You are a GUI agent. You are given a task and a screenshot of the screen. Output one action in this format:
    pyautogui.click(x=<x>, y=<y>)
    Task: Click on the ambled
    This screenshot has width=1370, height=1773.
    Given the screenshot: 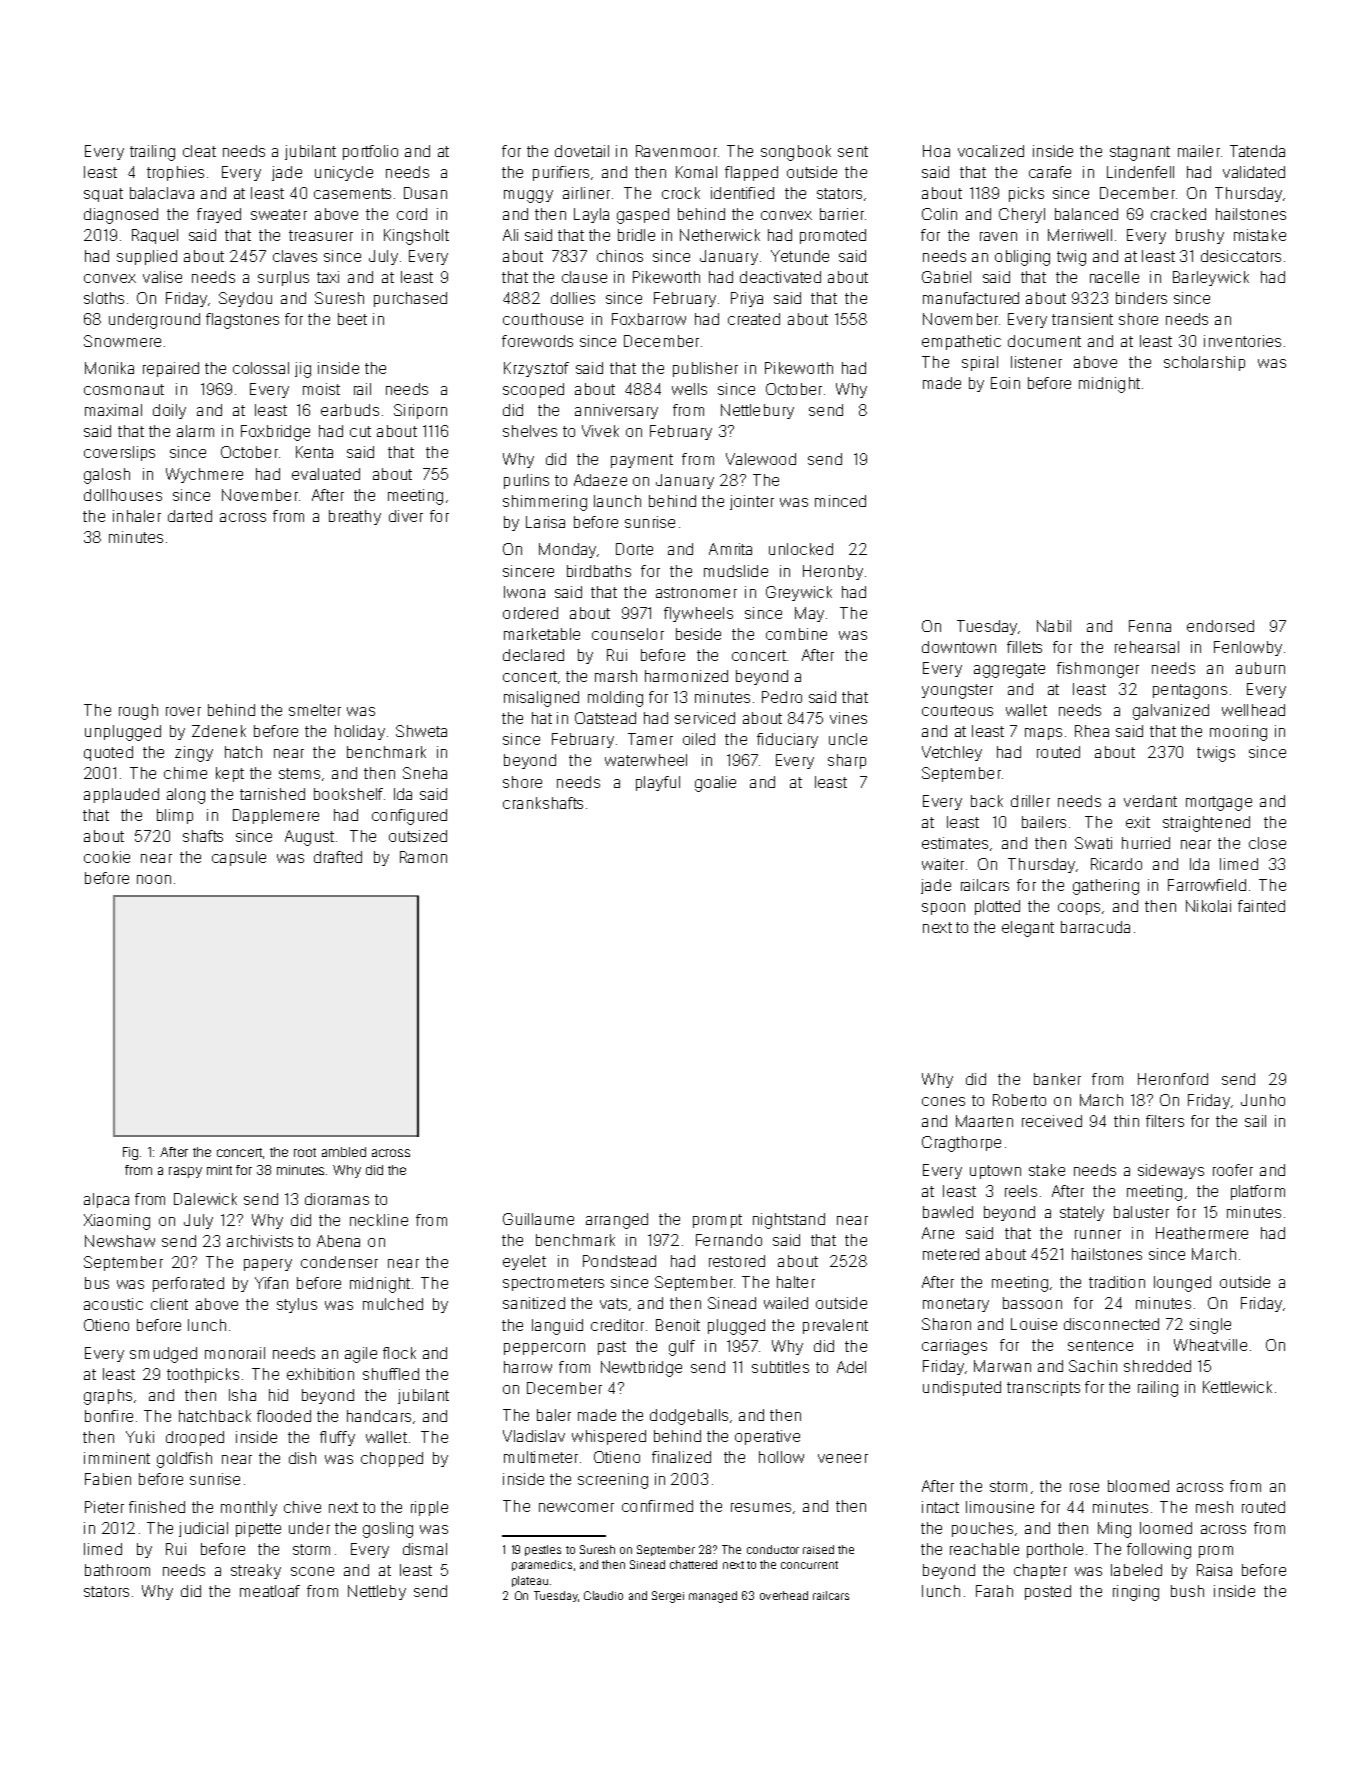 What is the action you would take?
    pyautogui.click(x=344, y=1152)
